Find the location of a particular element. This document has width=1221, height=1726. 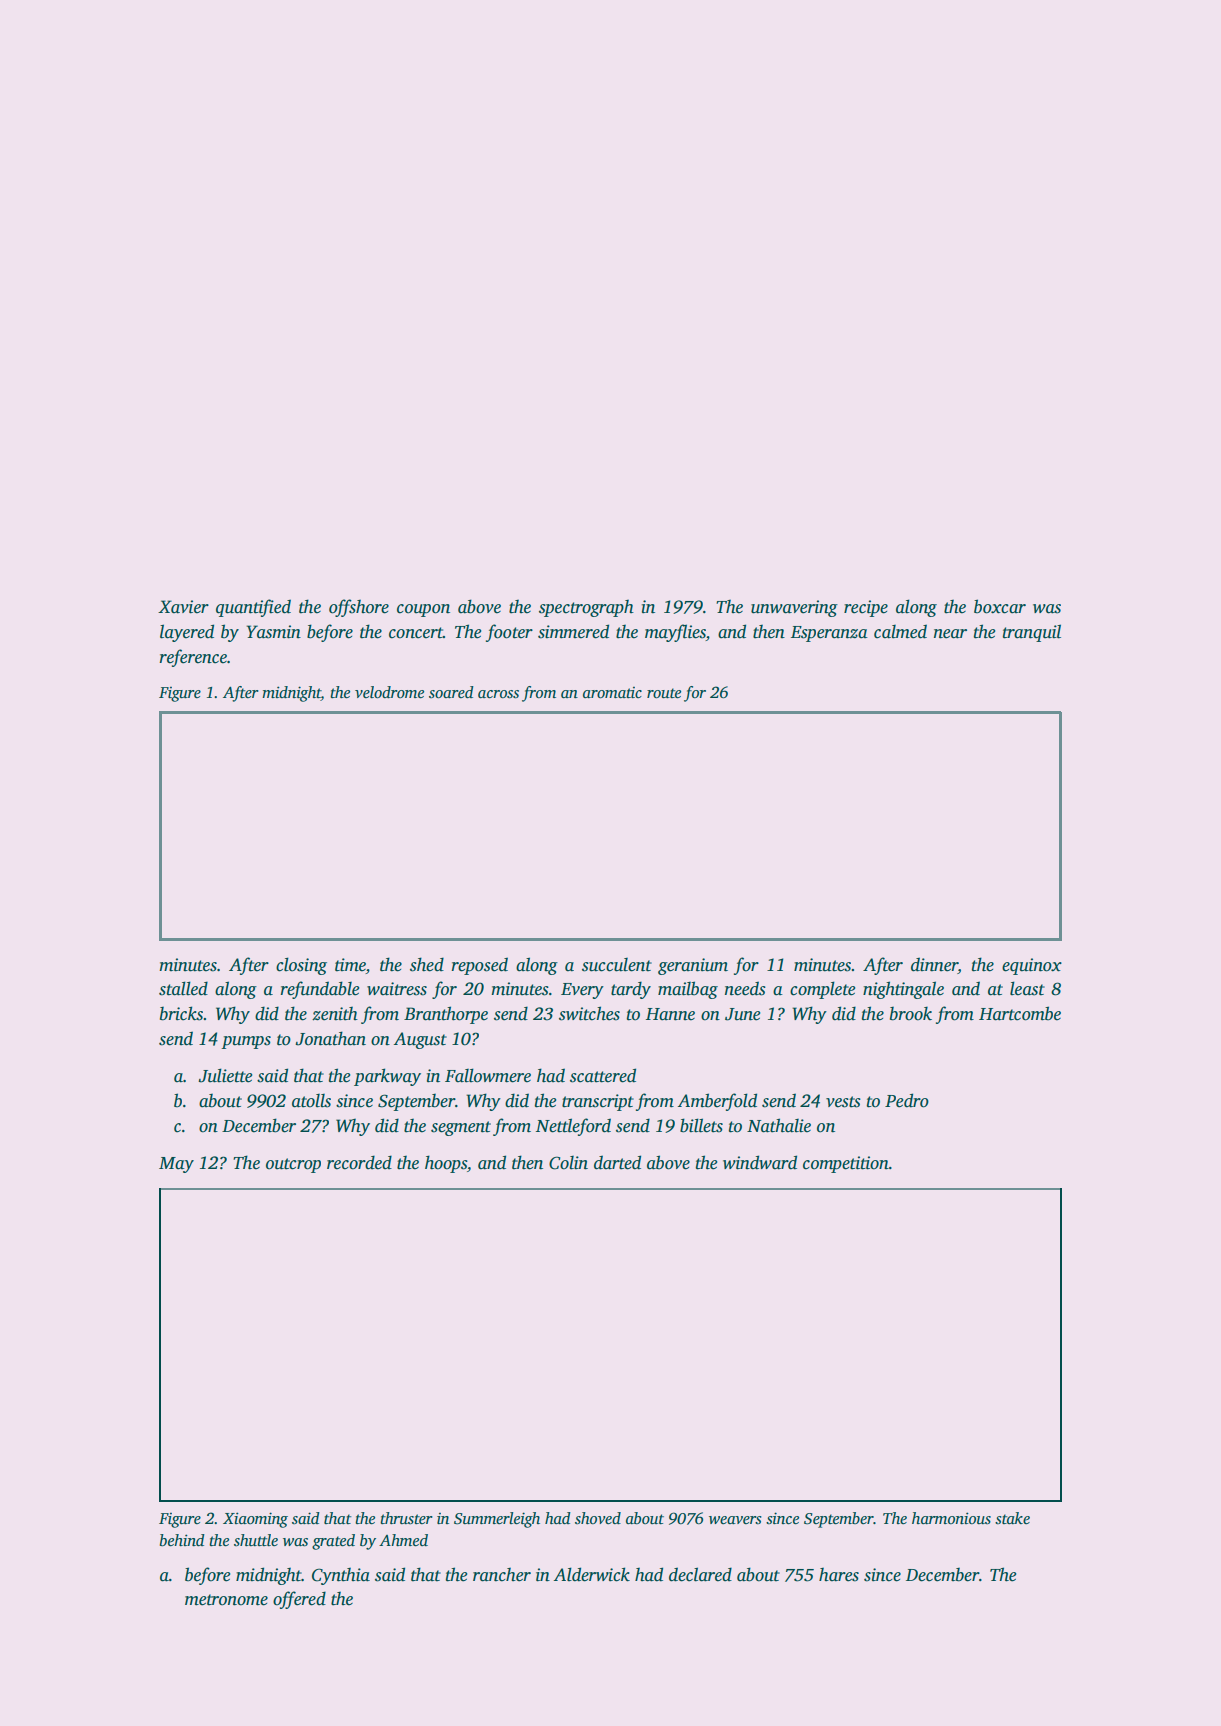

stalled is located at coordinates (183, 988).
